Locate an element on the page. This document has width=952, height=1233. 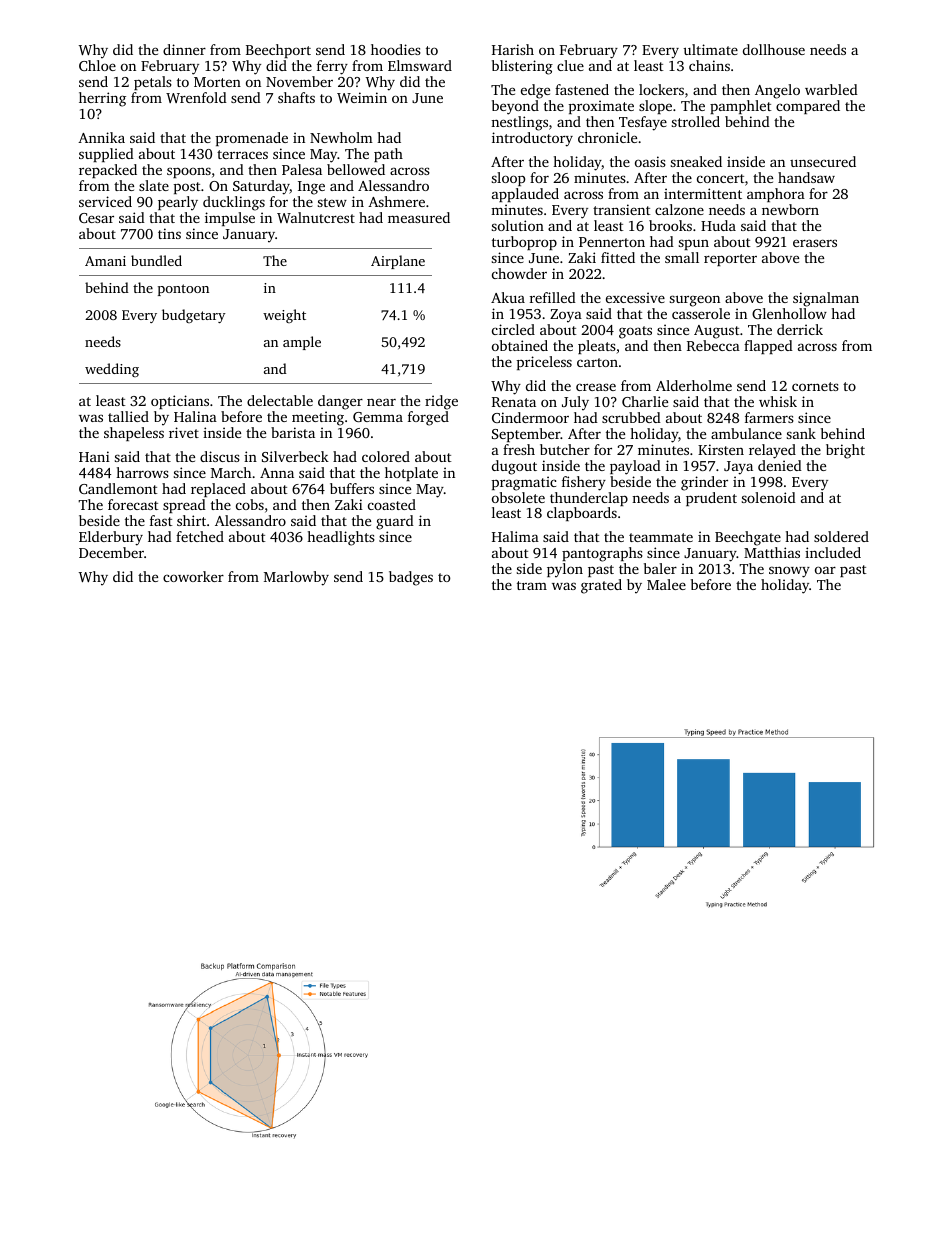
dollhouse is located at coordinates (774, 49).
